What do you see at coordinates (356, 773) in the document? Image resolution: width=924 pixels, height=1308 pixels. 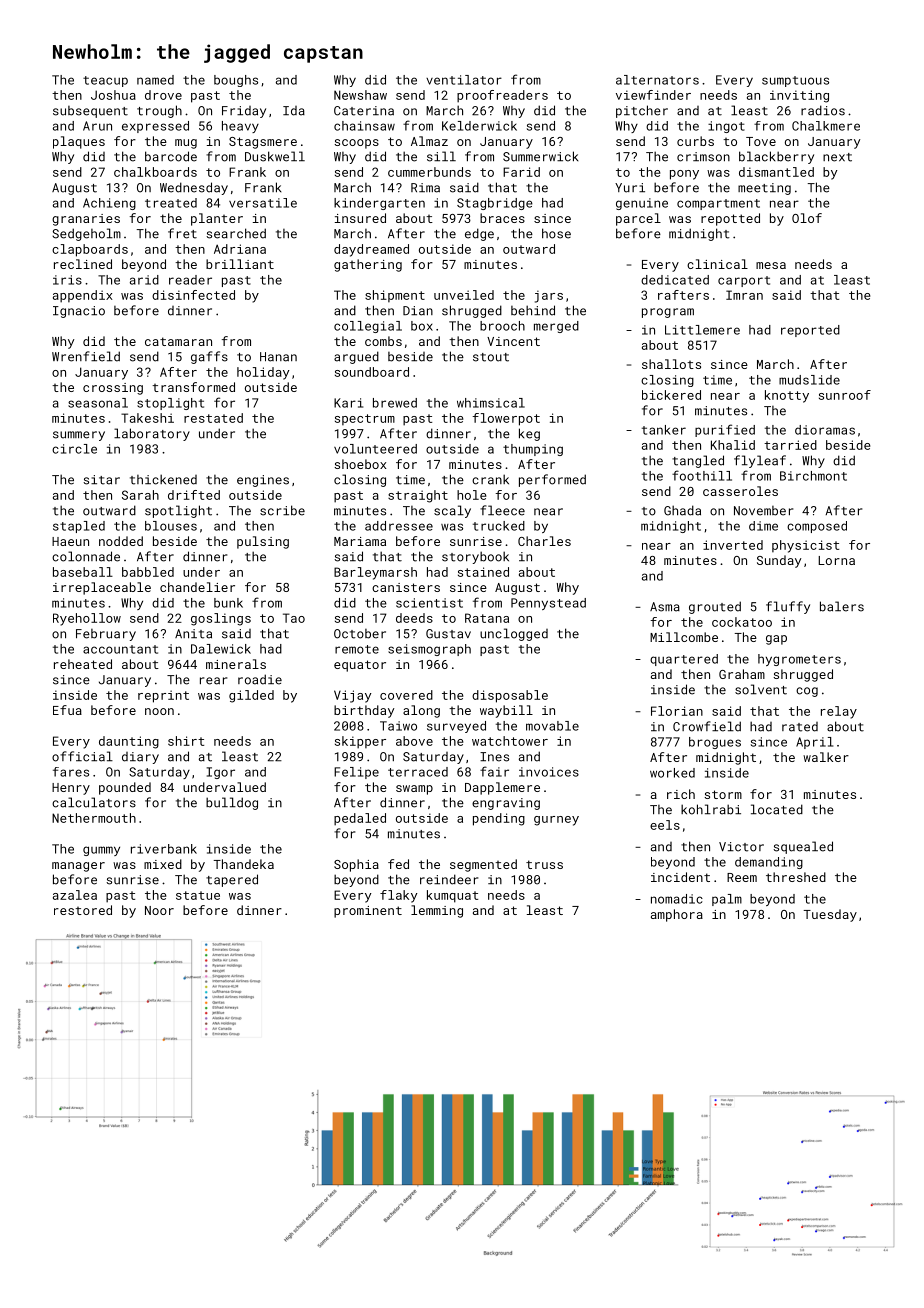 I see `Felipe` at bounding box center [356, 773].
